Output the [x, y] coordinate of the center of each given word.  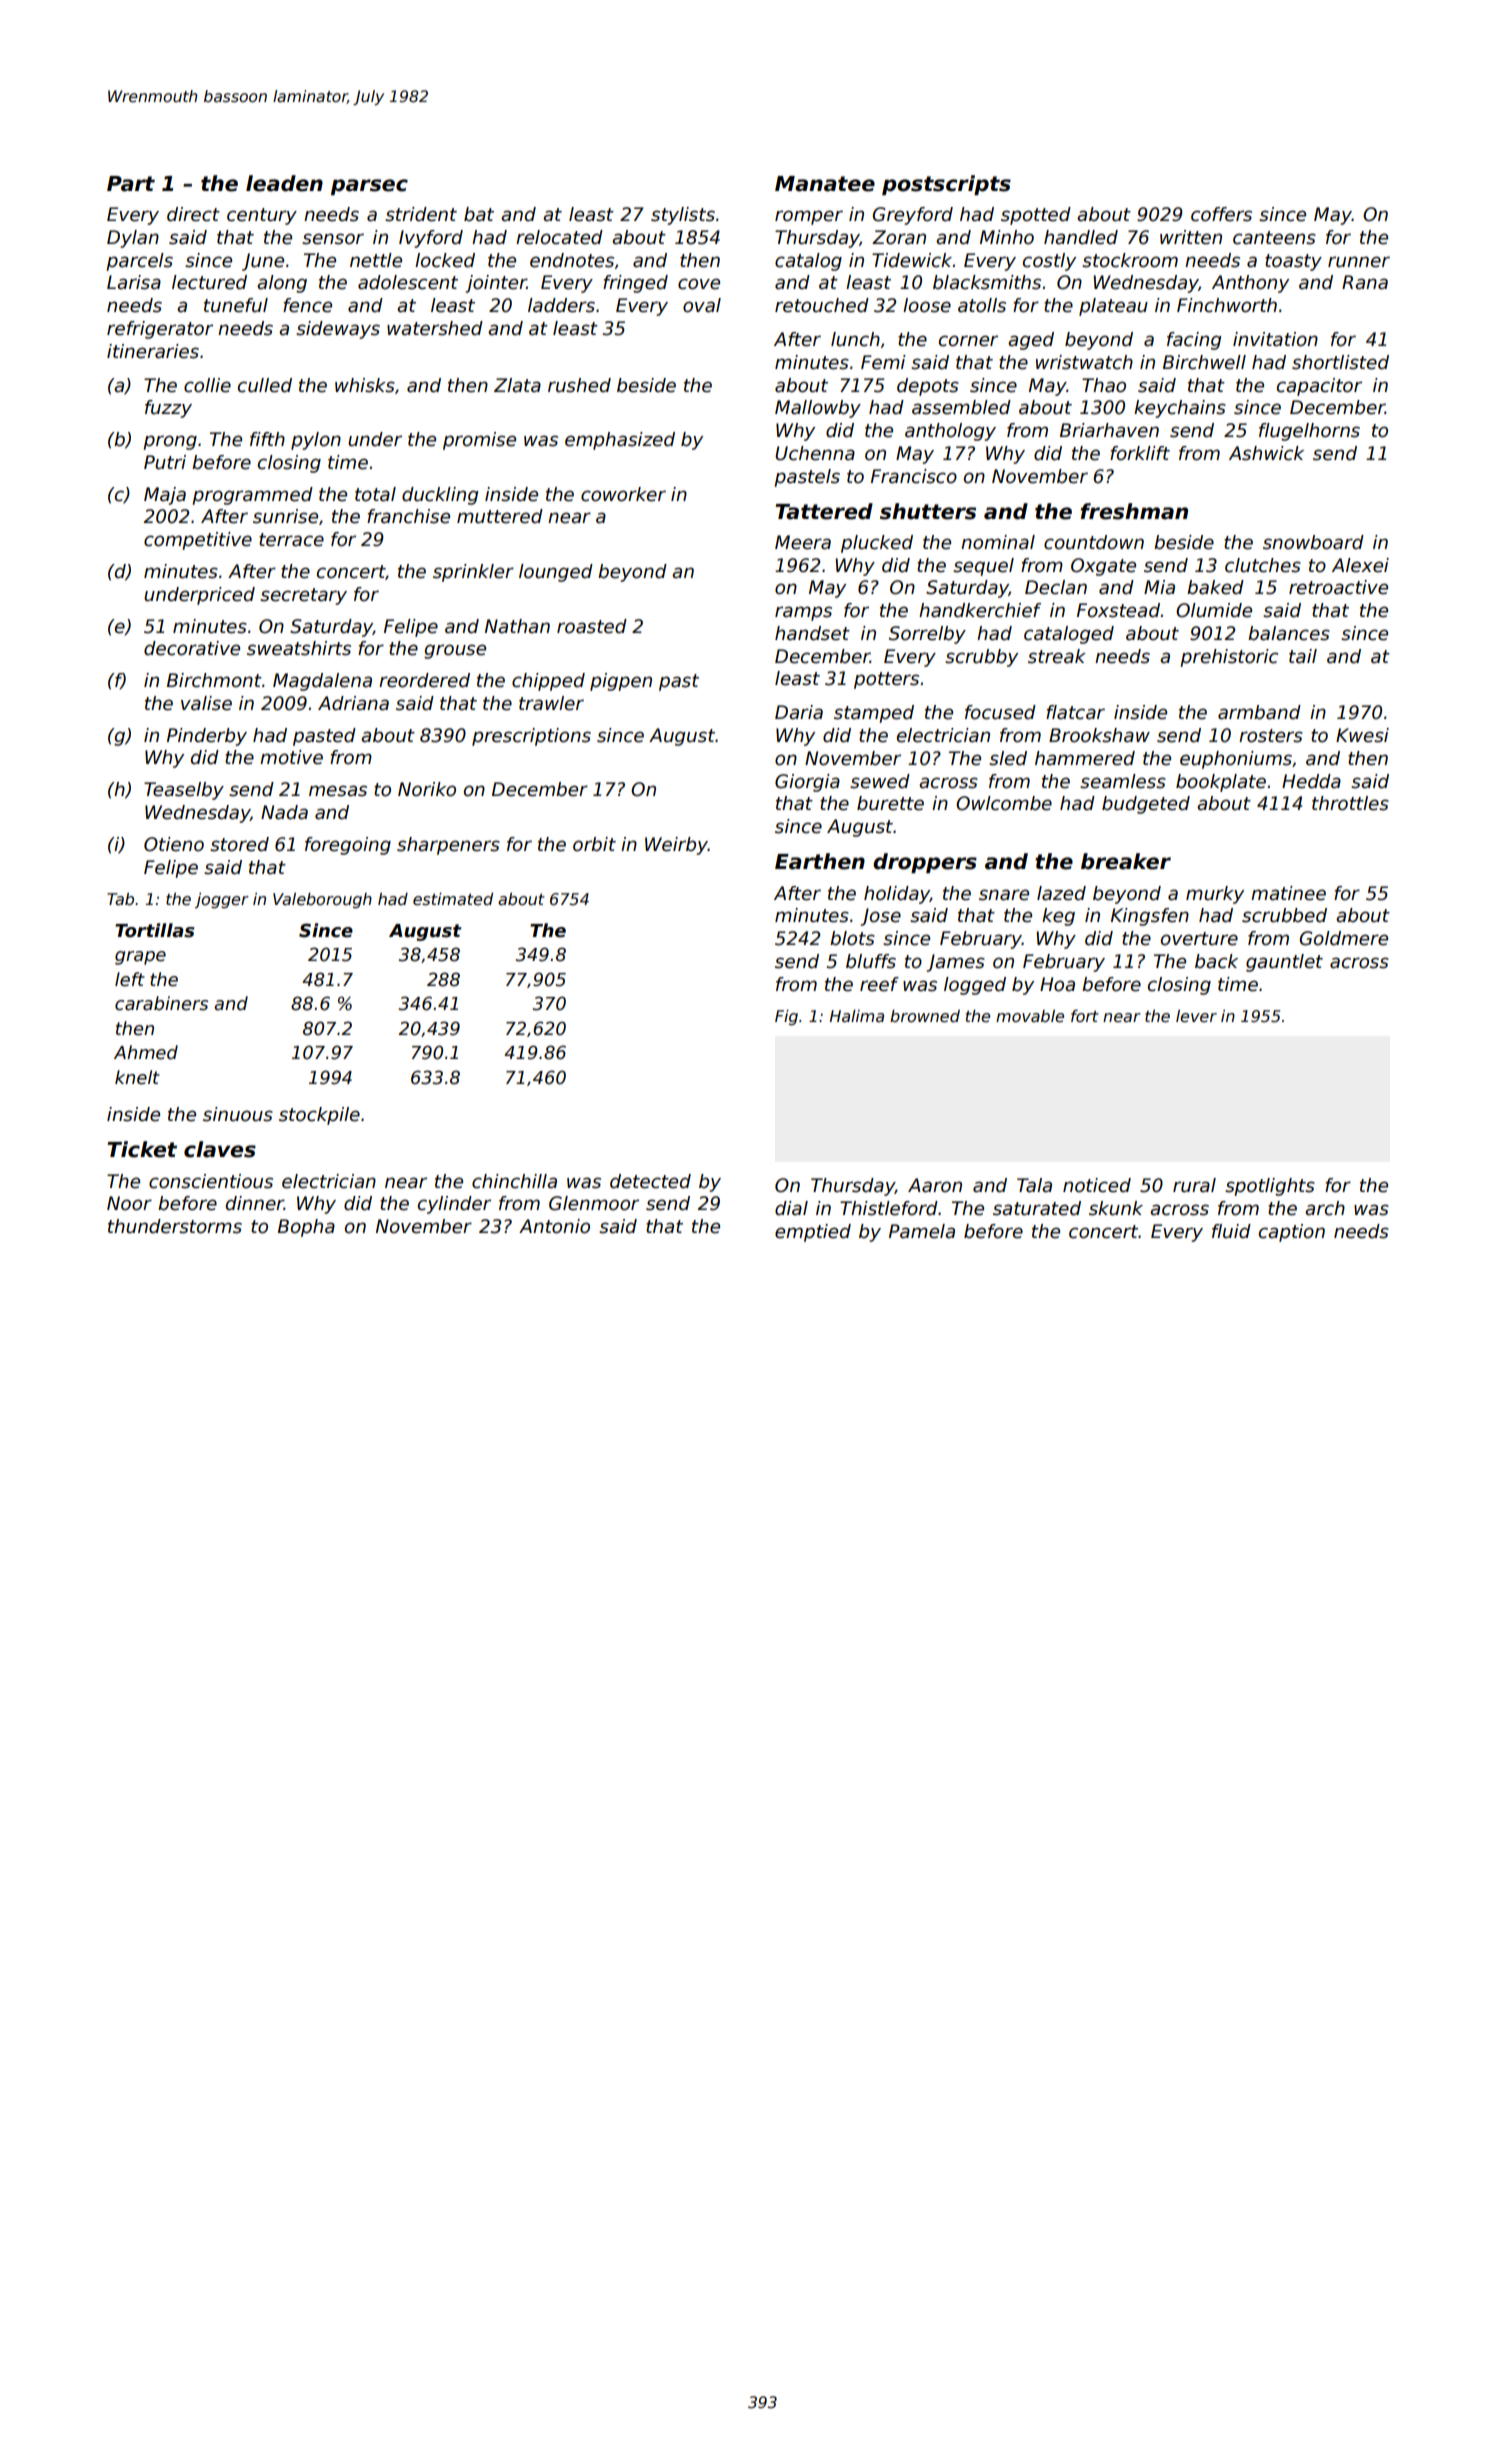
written [1191, 237]
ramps [803, 613]
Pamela [922, 1231]
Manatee [825, 184]
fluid [1231, 1231]
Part [131, 184]
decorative [192, 648]
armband [1259, 712]
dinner [255, 1203]
